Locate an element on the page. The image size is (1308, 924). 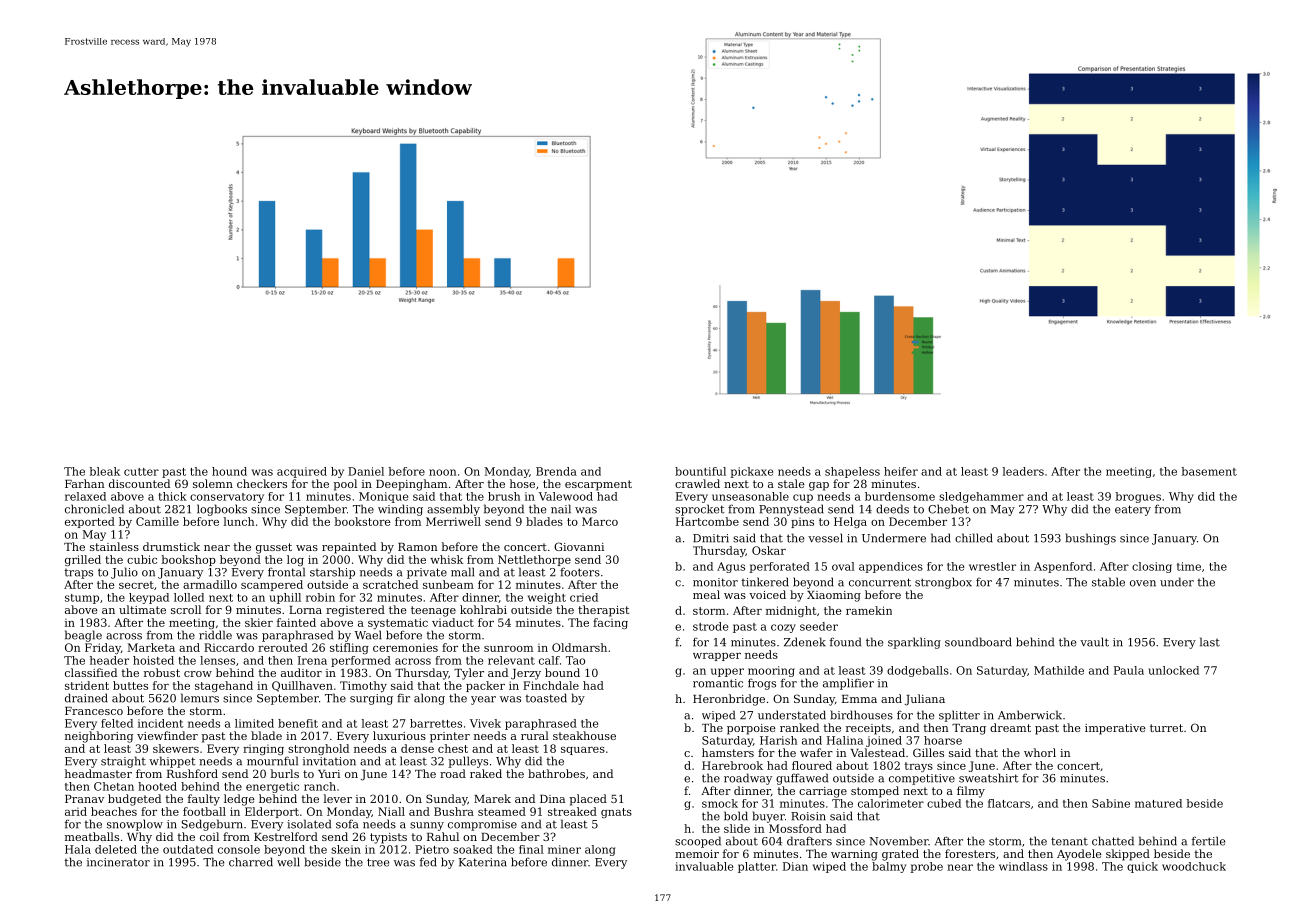
Mossford is located at coordinates (795, 828).
